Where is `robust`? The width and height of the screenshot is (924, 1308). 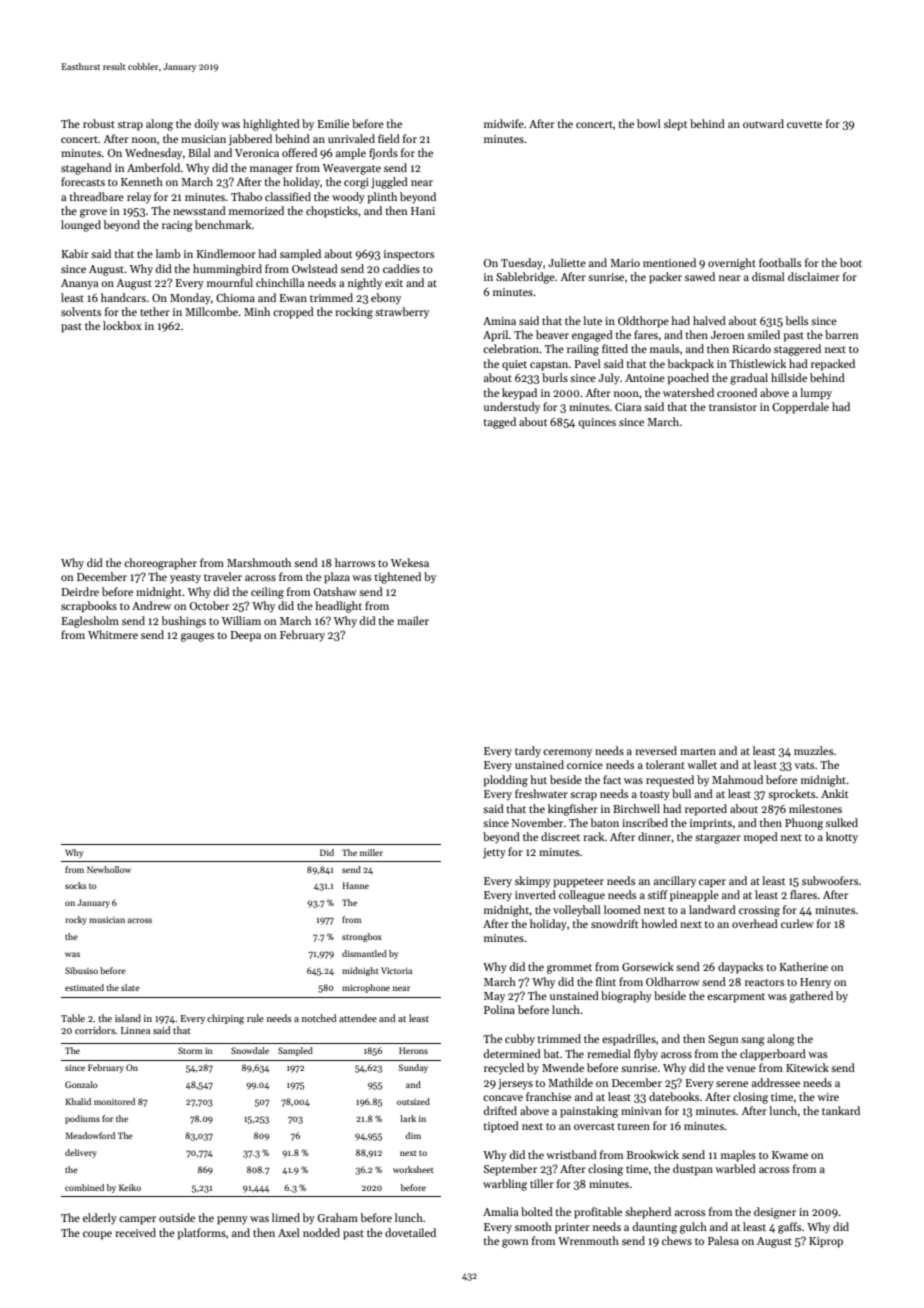
robust is located at coordinates (99, 123).
